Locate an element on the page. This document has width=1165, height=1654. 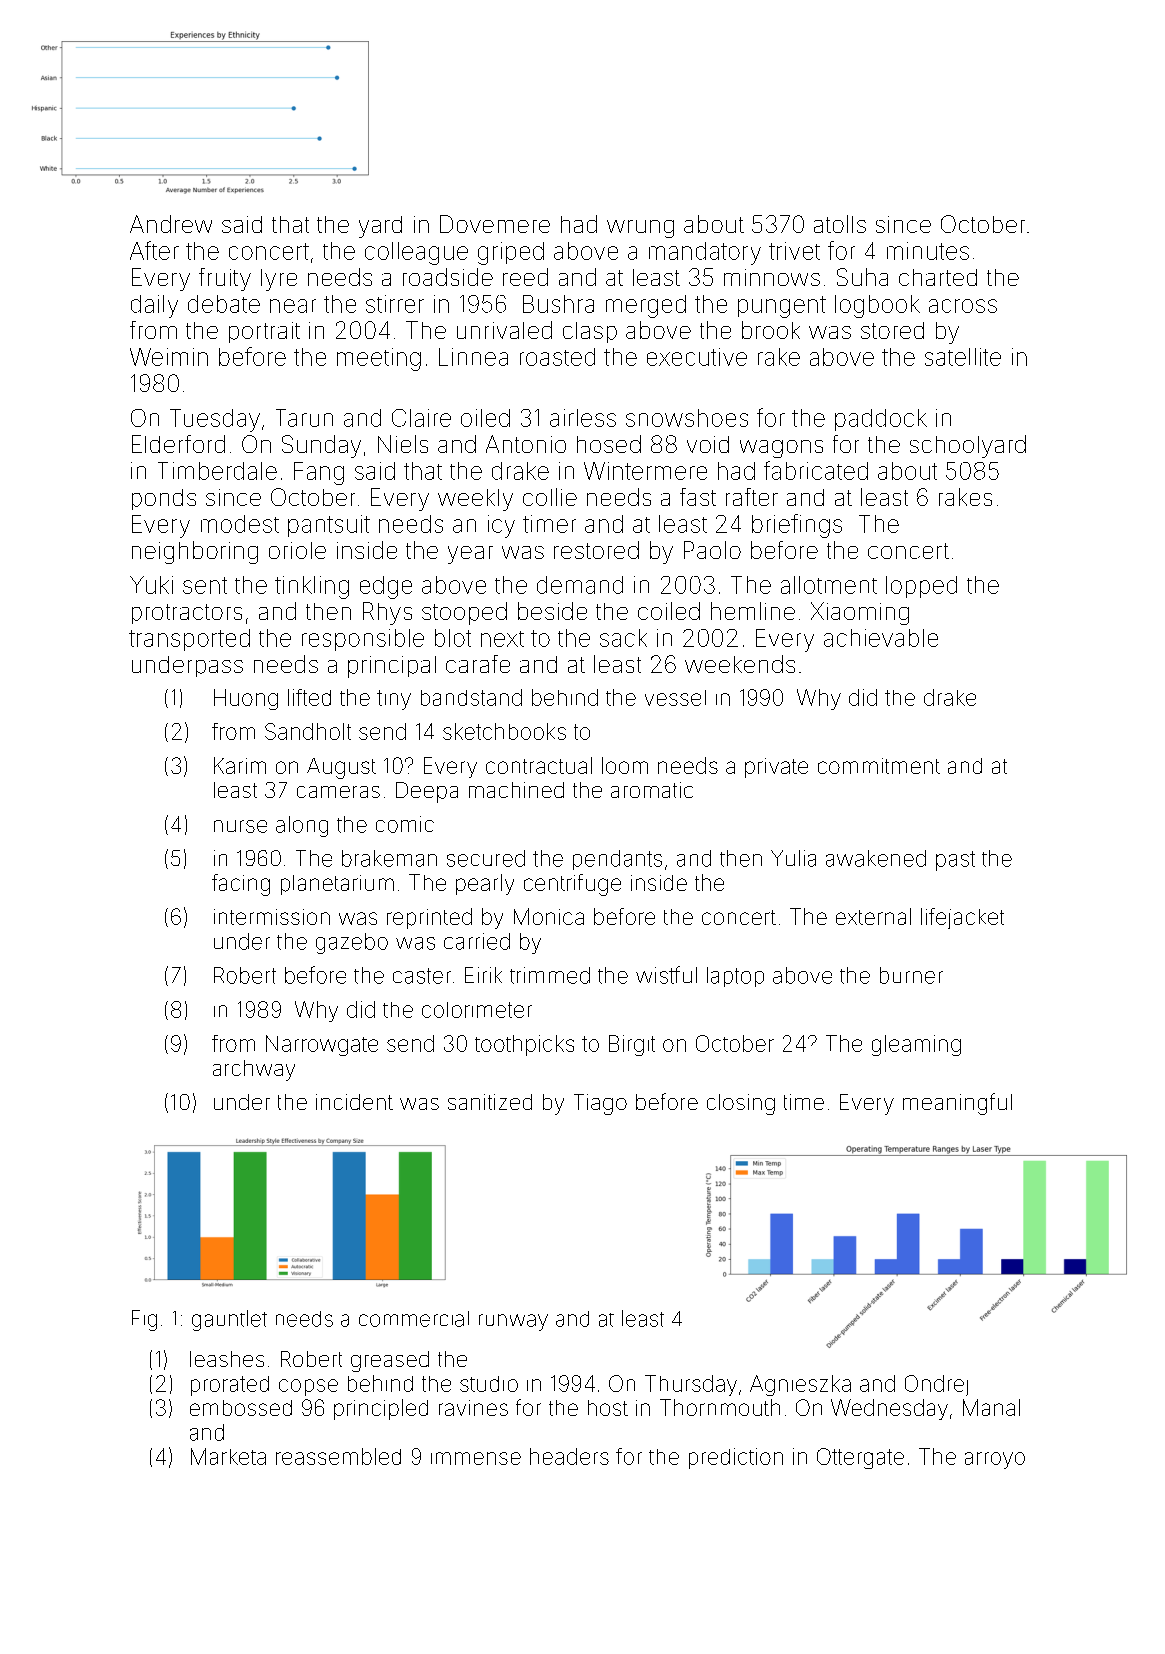
headers is located at coordinates (569, 1456).
